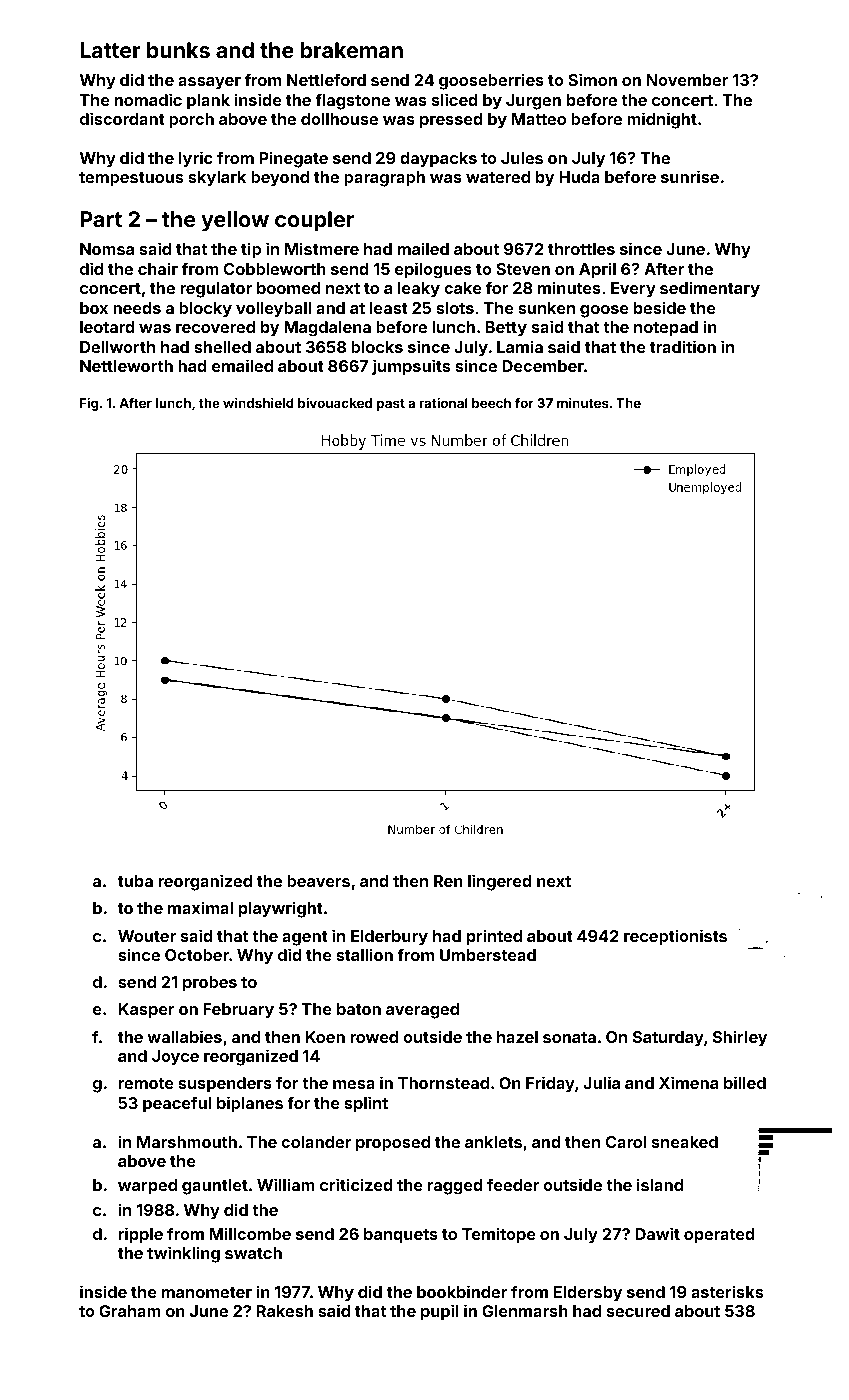 This screenshot has width=849, height=1400. I want to click on printed, so click(494, 937).
